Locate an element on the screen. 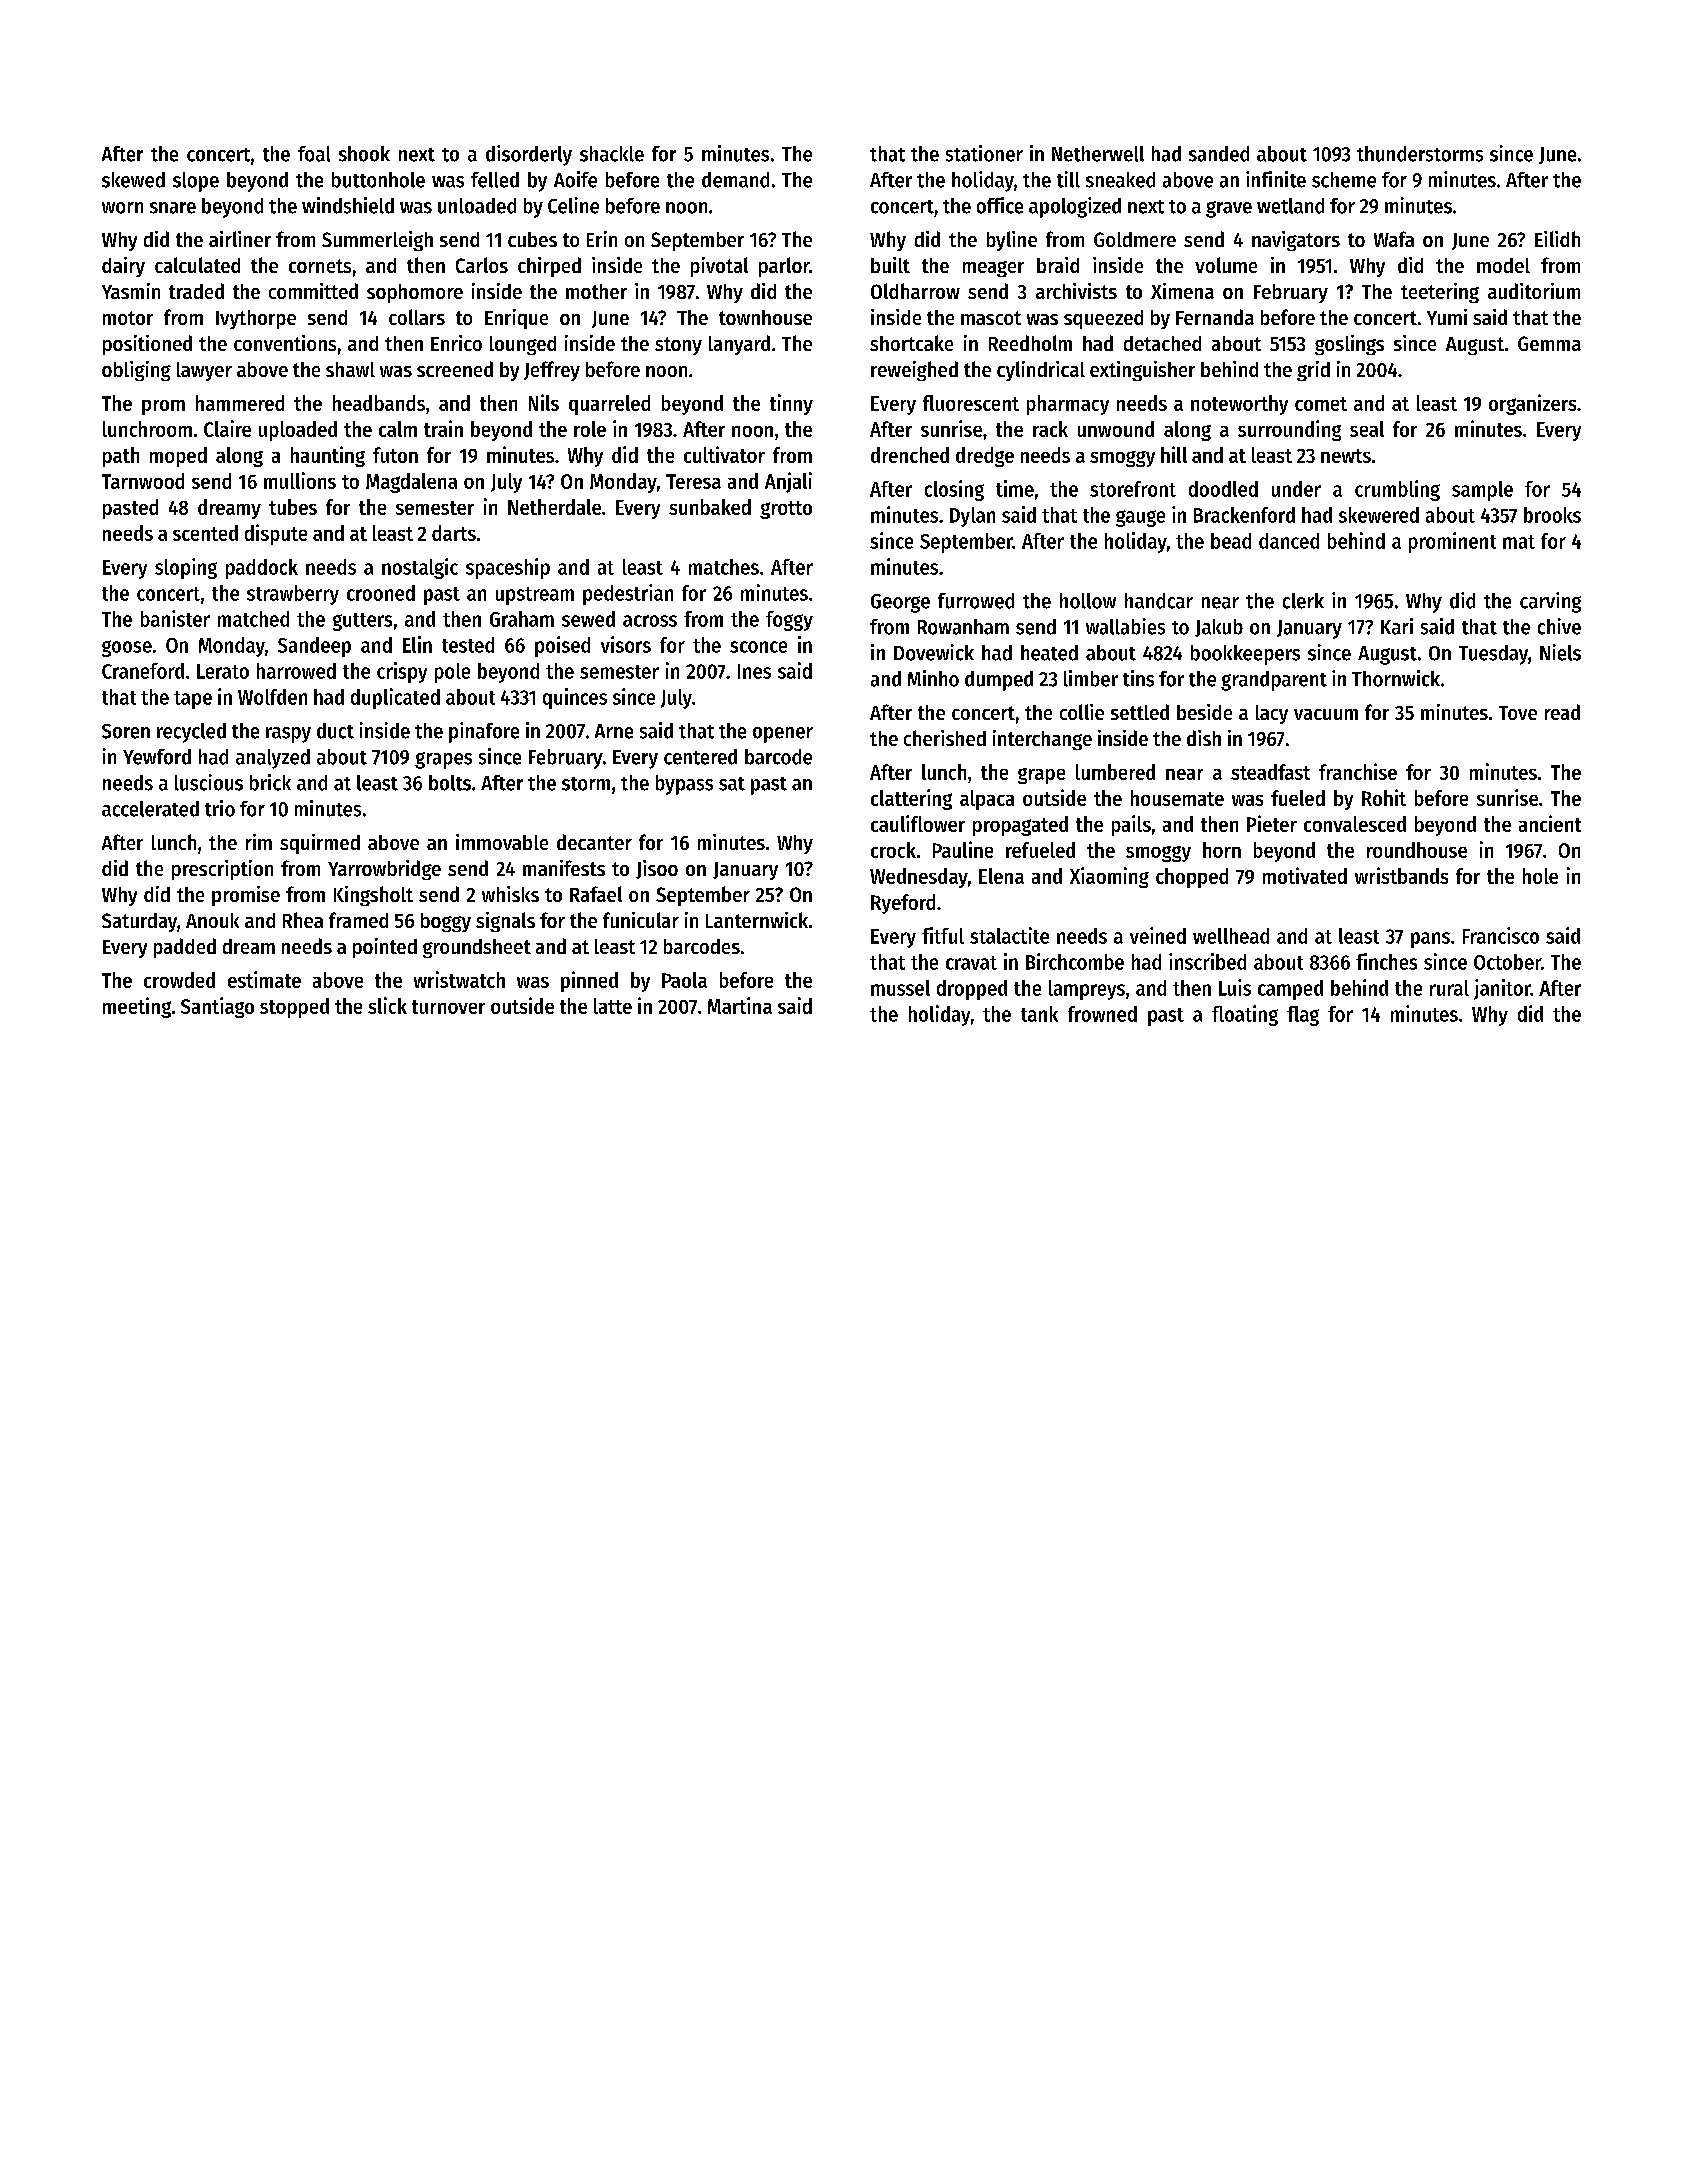  turnover is located at coordinates (448, 1007).
